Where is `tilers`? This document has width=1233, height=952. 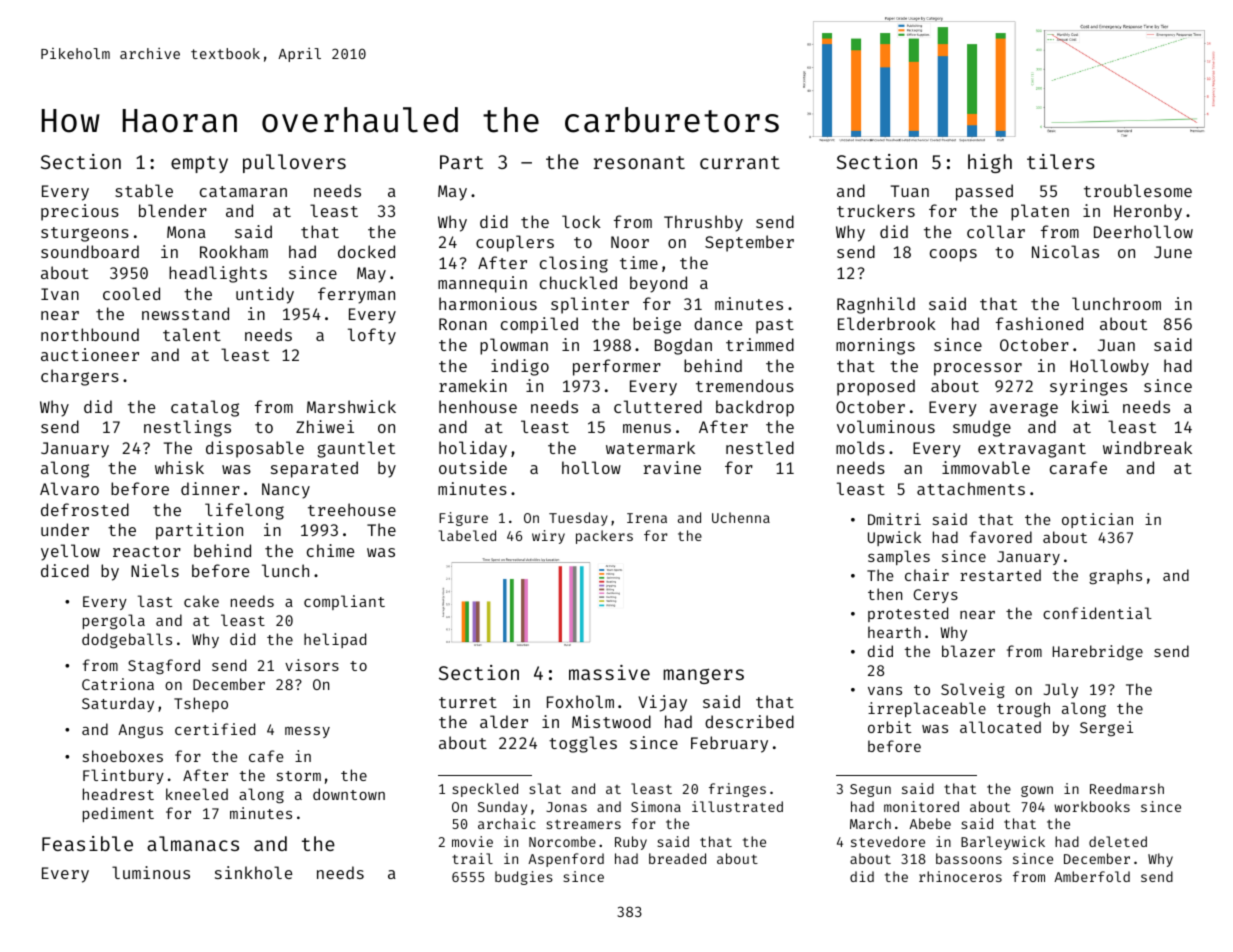
tilers is located at coordinates (1061, 161).
